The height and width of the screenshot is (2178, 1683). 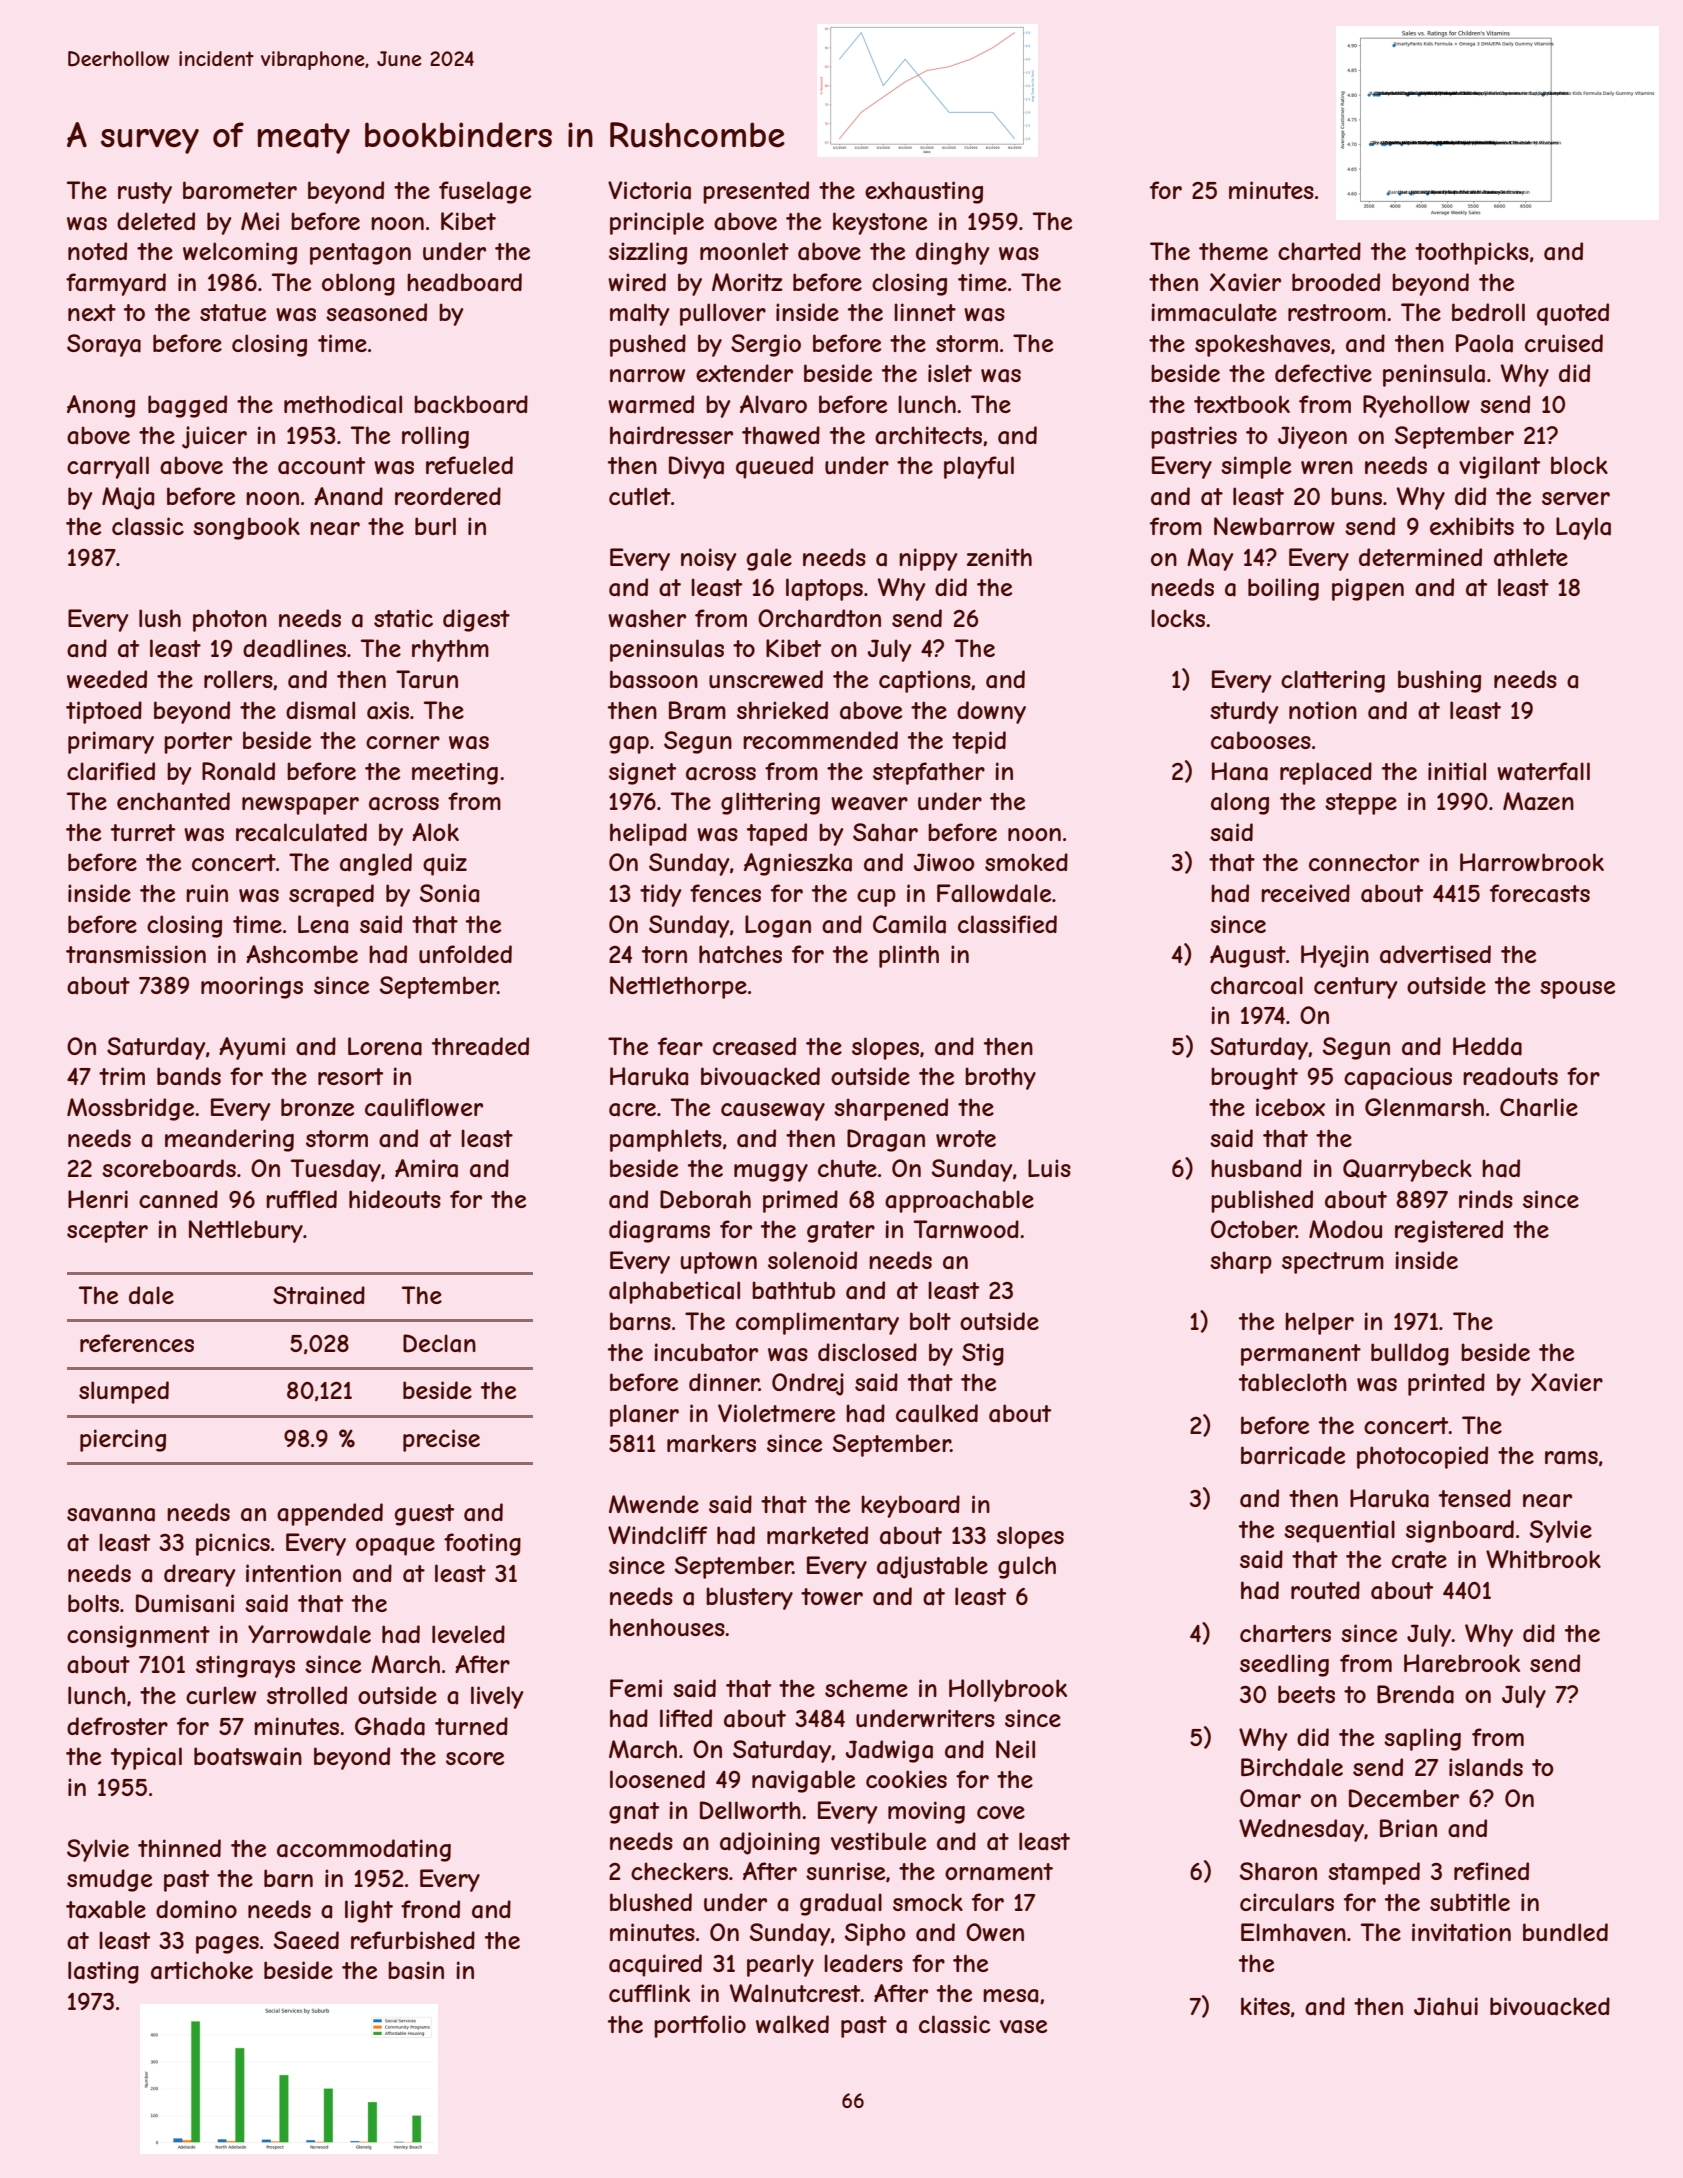 I want to click on turned, so click(x=471, y=1726).
